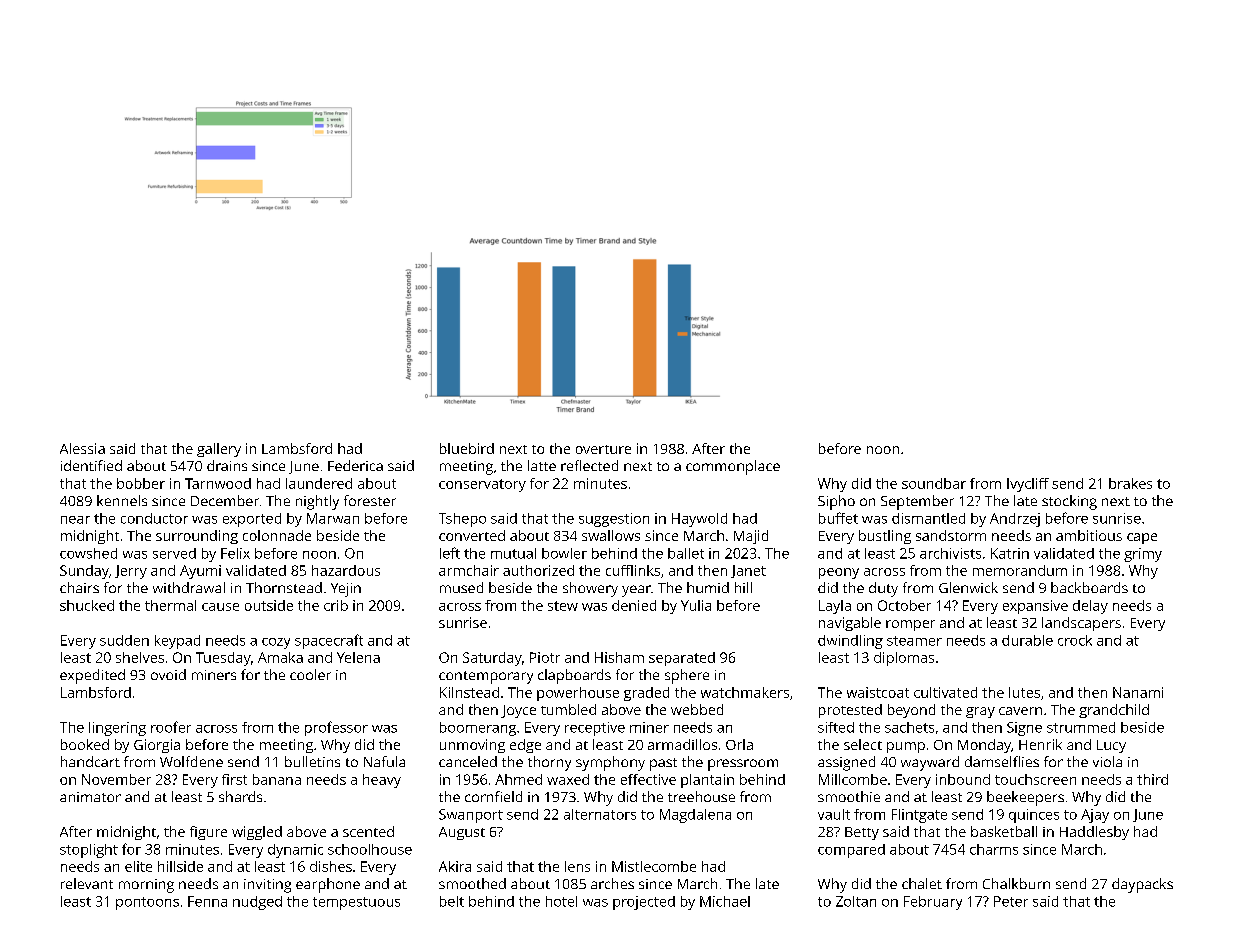 This document has width=1233, height=952. I want to click on Piotr, so click(545, 657).
